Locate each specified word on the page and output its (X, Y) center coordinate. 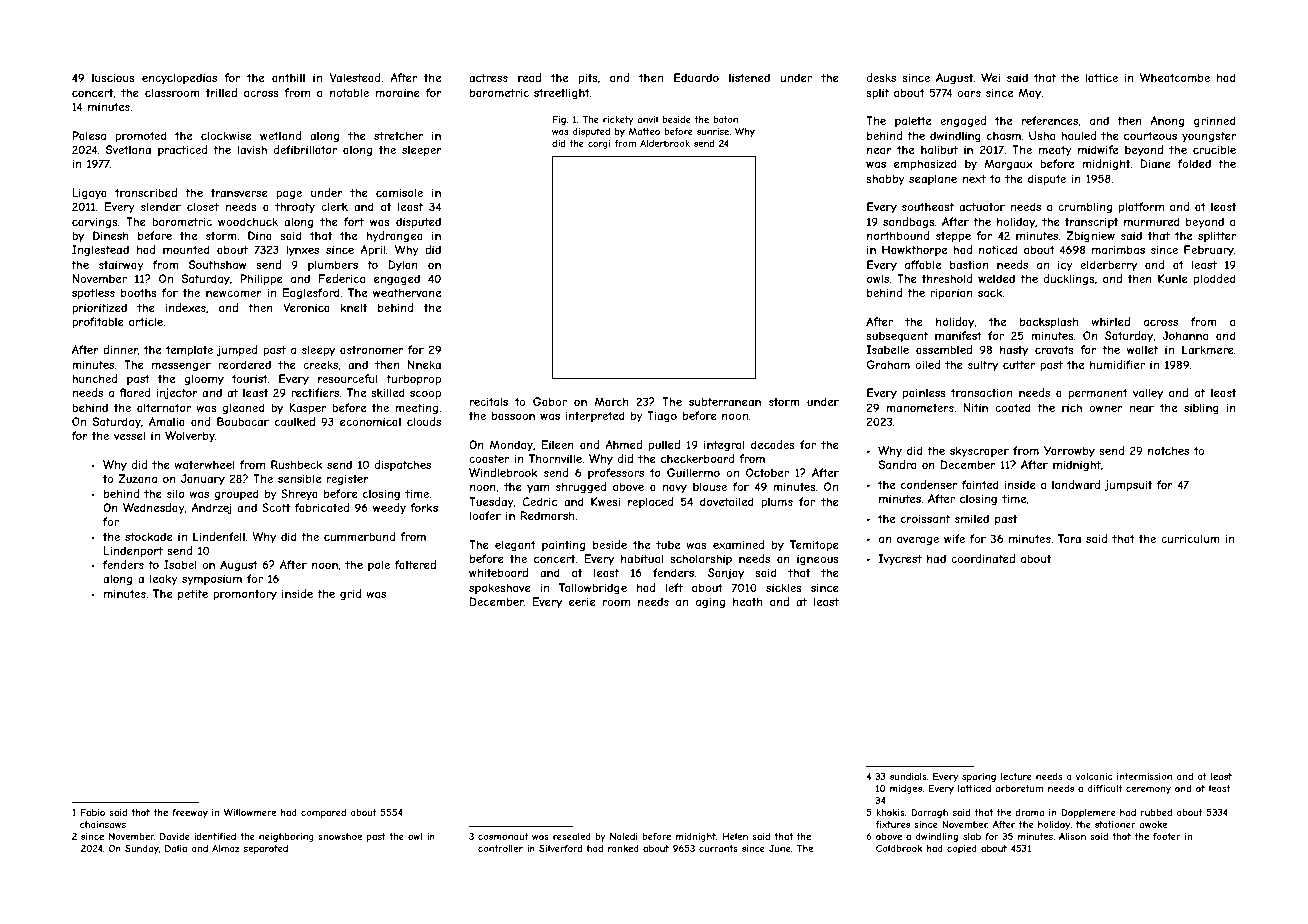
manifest (958, 335)
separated (266, 849)
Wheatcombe (1175, 77)
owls (878, 278)
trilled (221, 92)
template (189, 350)
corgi (599, 144)
